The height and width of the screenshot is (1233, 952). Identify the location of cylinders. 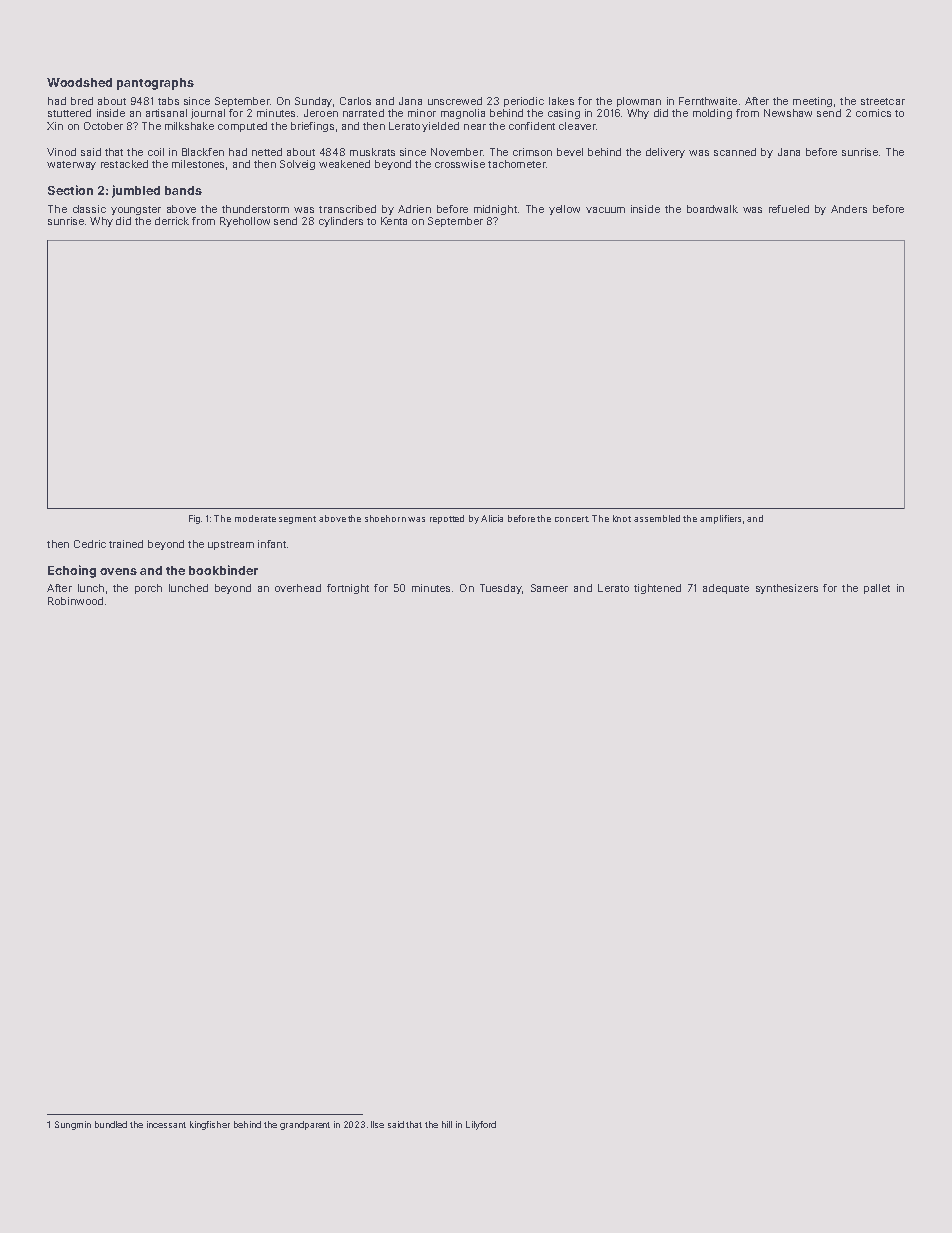
(341, 222).
